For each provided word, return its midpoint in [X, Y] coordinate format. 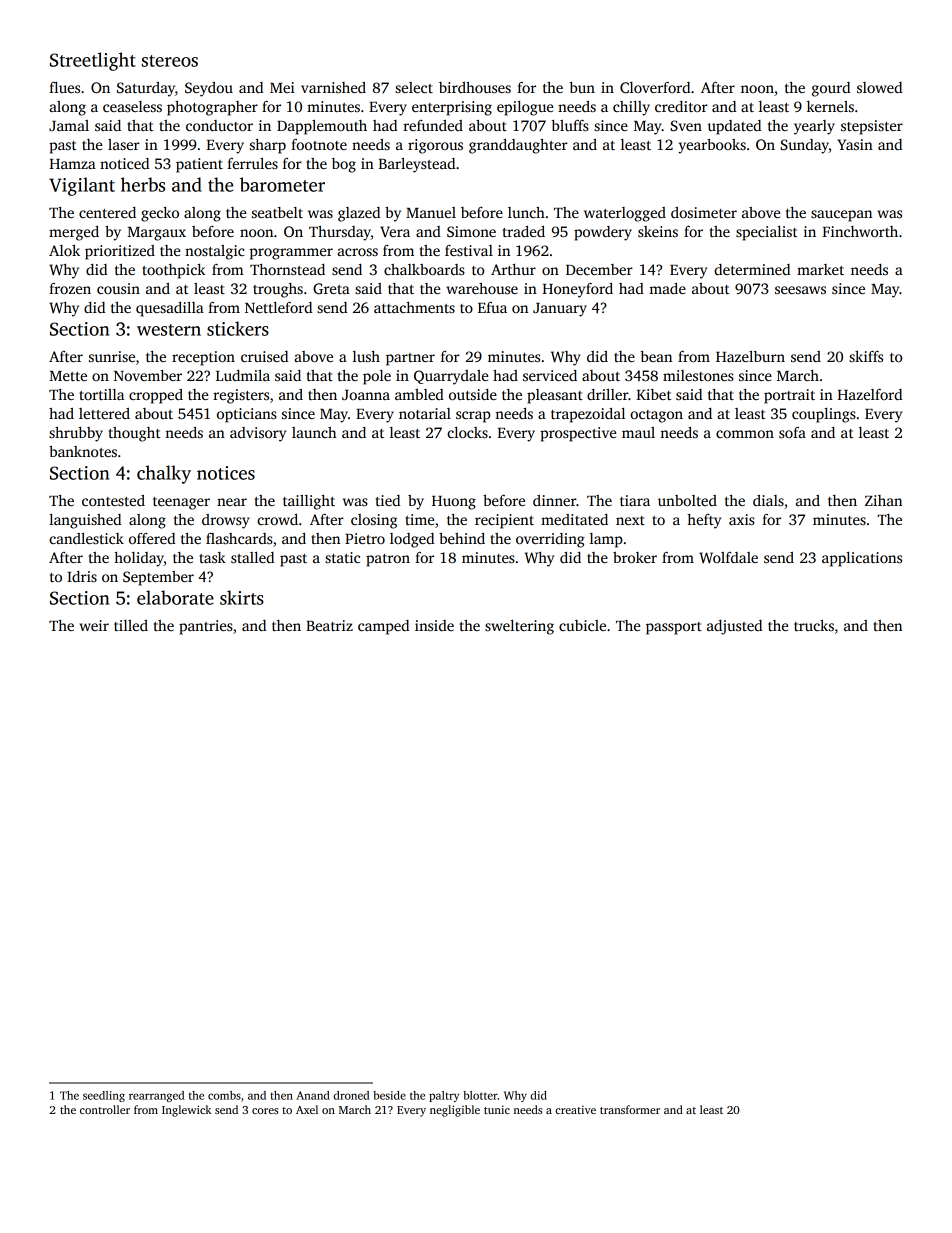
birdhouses [475, 87]
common [745, 434]
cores [265, 1111]
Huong [454, 503]
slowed [879, 87]
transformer [630, 1109]
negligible [455, 1111]
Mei [282, 87]
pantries [206, 627]
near [232, 502]
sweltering [519, 627]
